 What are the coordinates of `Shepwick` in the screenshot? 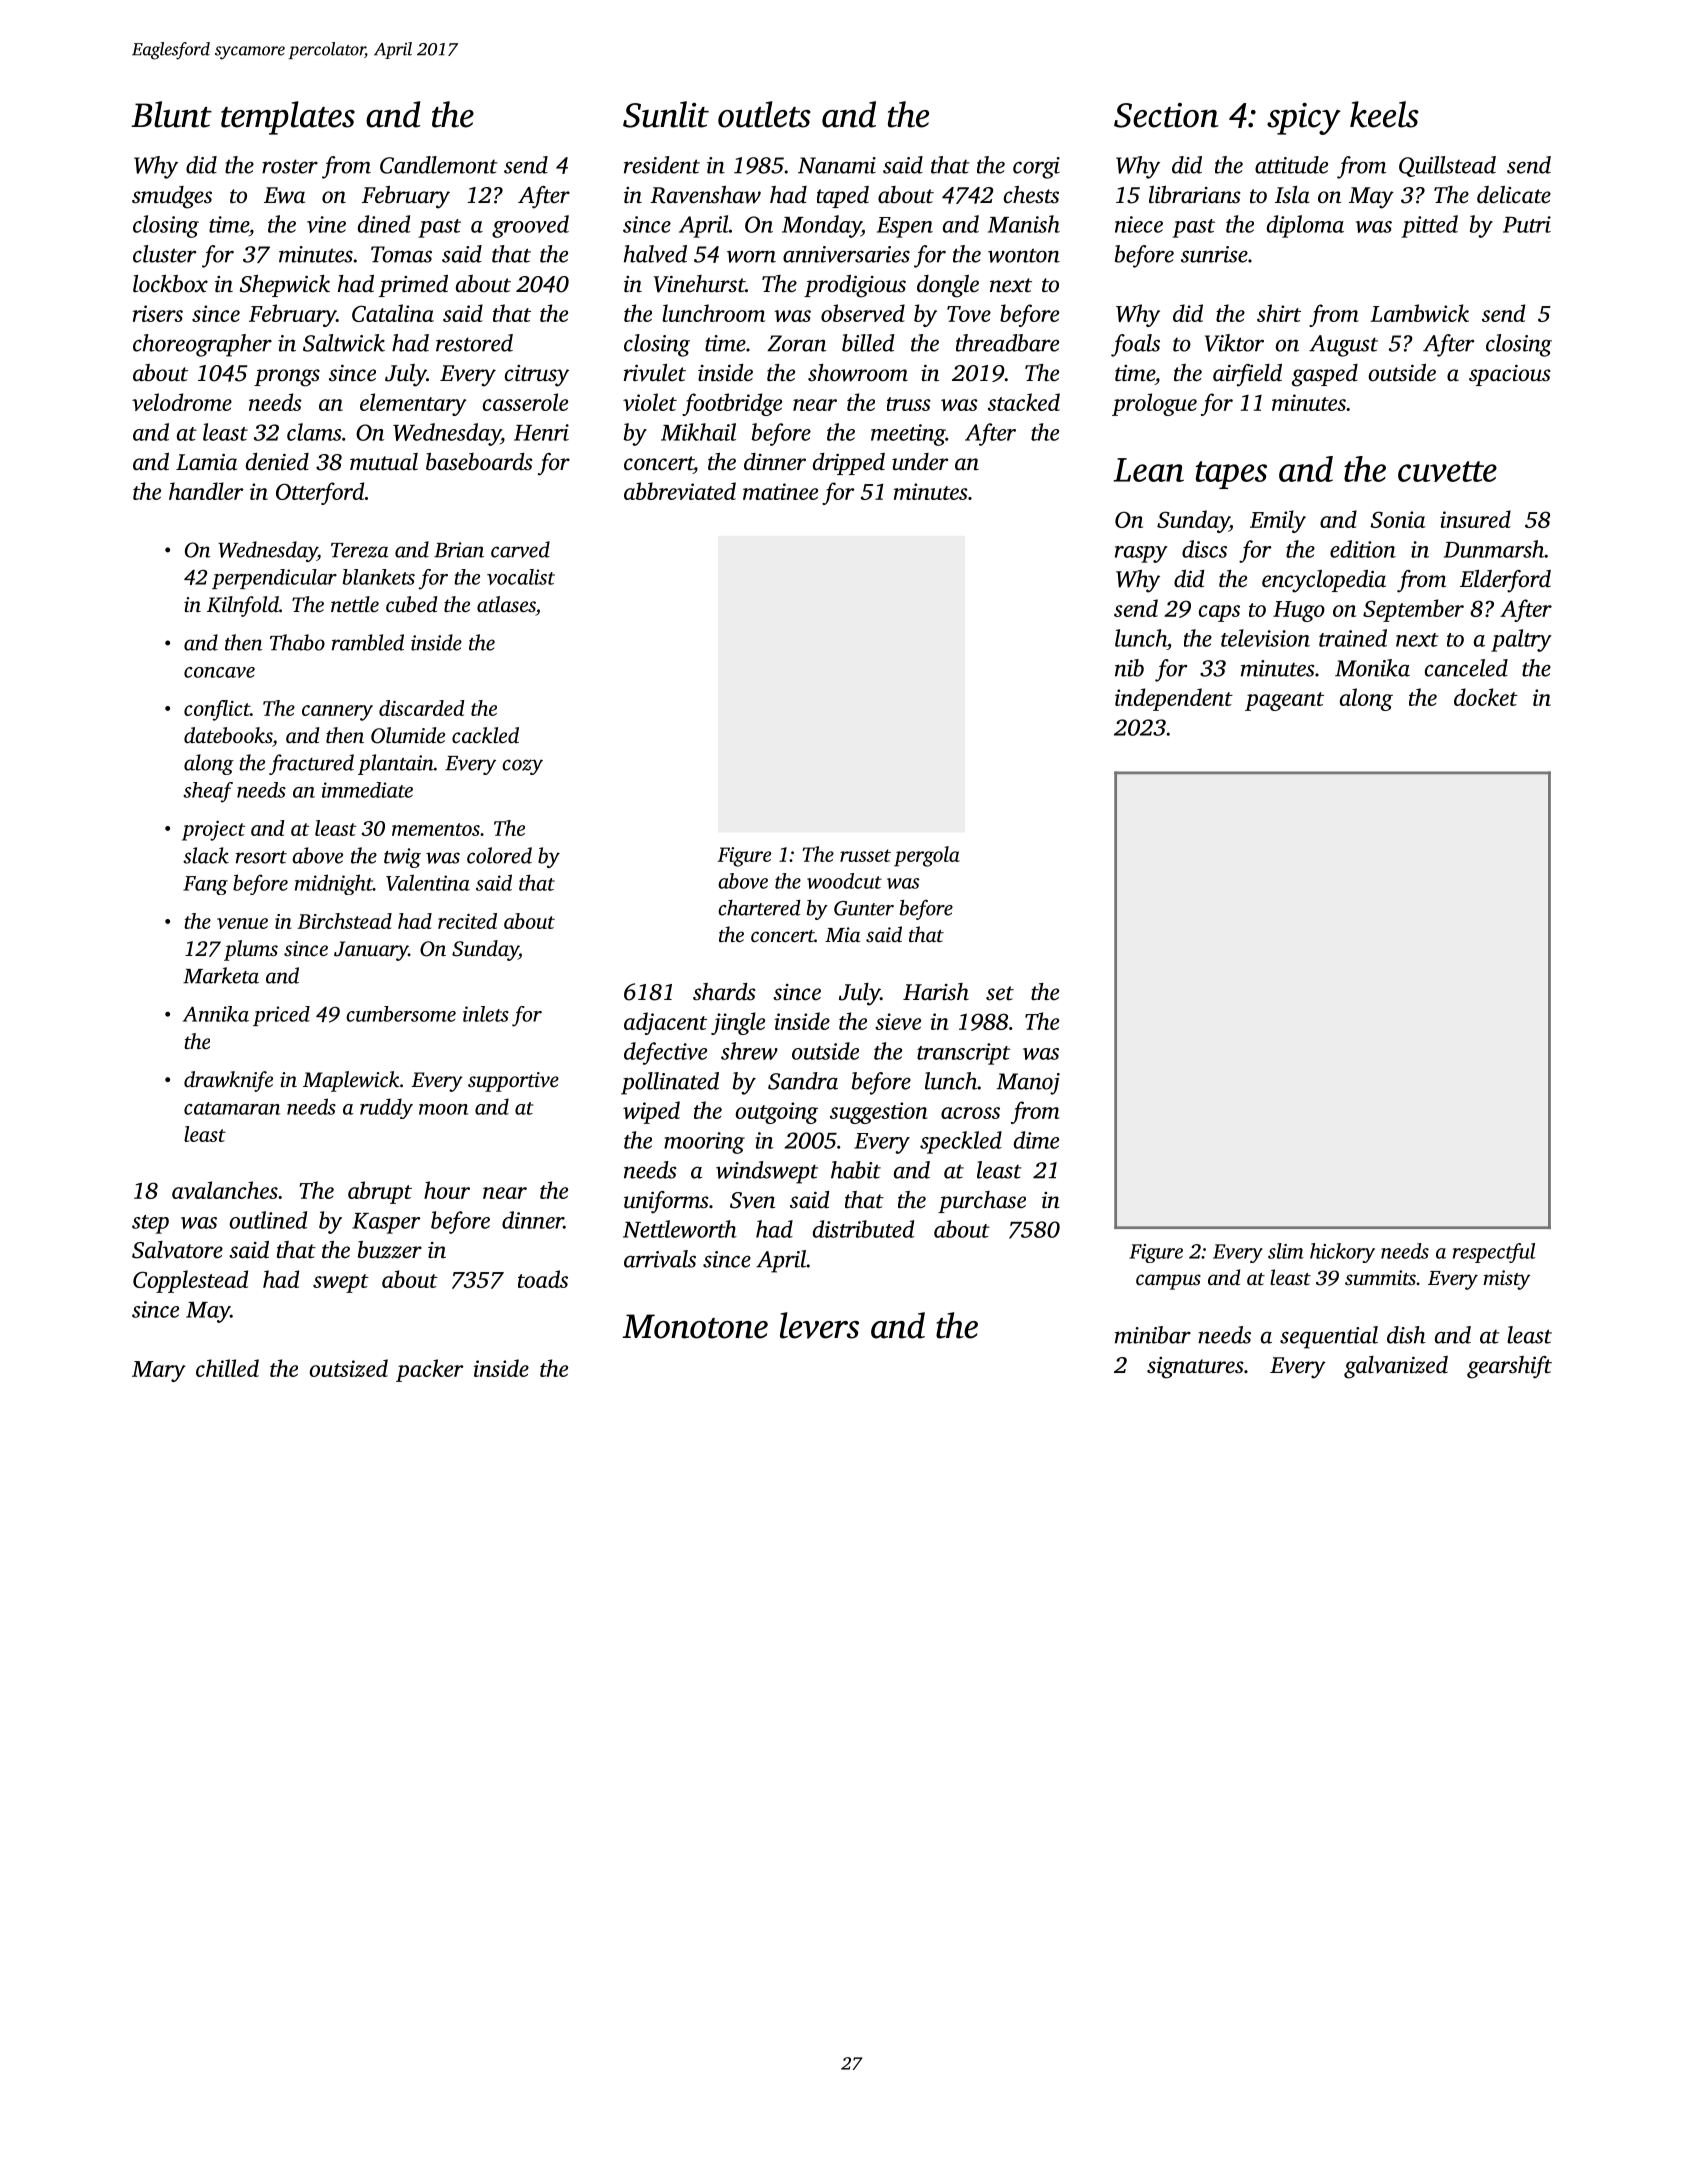 It's located at (285, 286).
